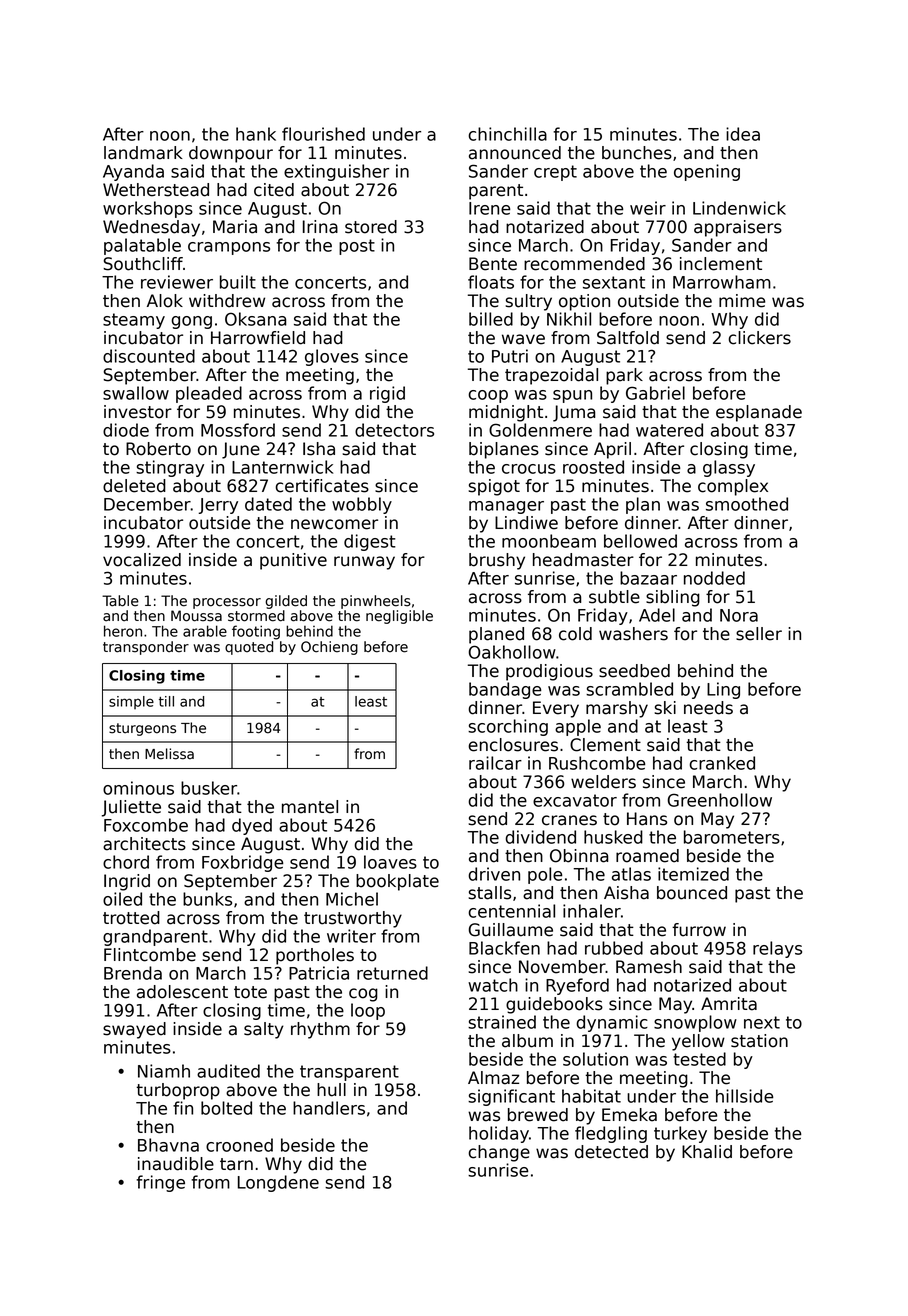 Image resolution: width=908 pixels, height=1316 pixels. I want to click on smoothed, so click(747, 504).
